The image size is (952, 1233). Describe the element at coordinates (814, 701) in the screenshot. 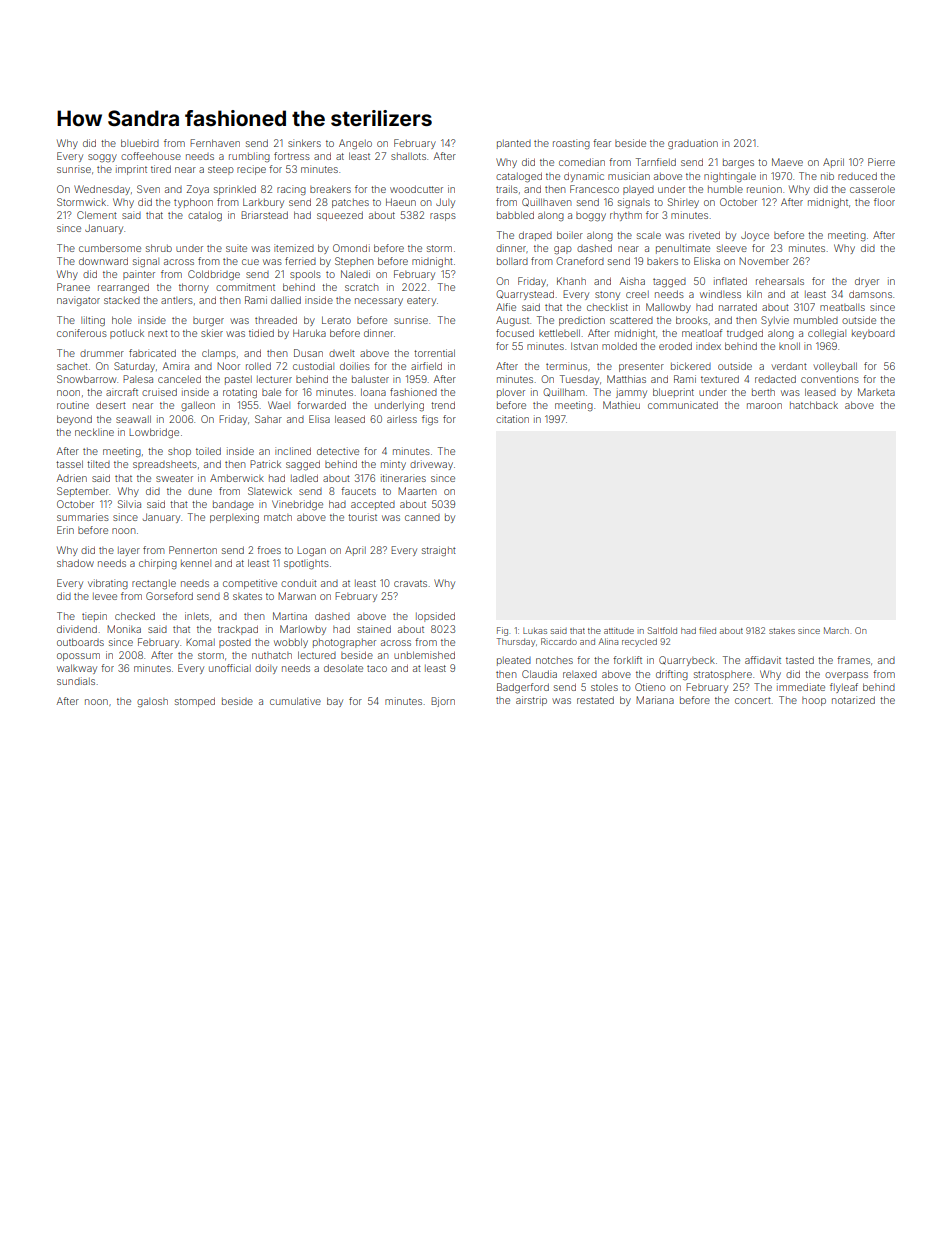

I see `hoop` at that location.
